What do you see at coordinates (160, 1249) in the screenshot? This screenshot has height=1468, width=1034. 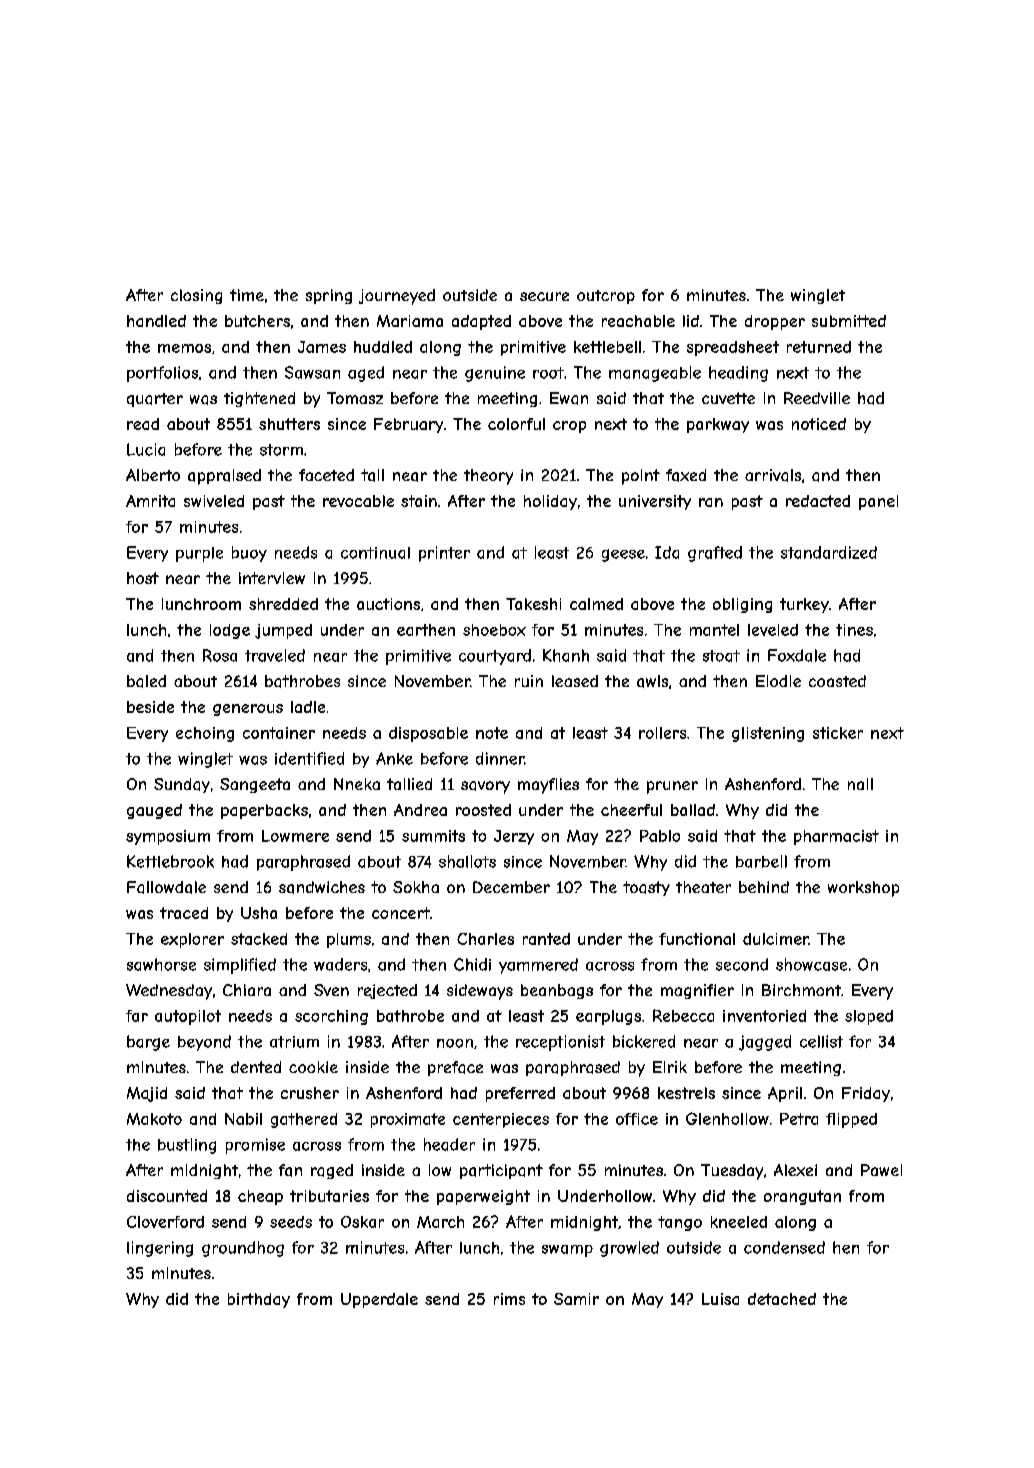 I see `lingering` at bounding box center [160, 1249].
